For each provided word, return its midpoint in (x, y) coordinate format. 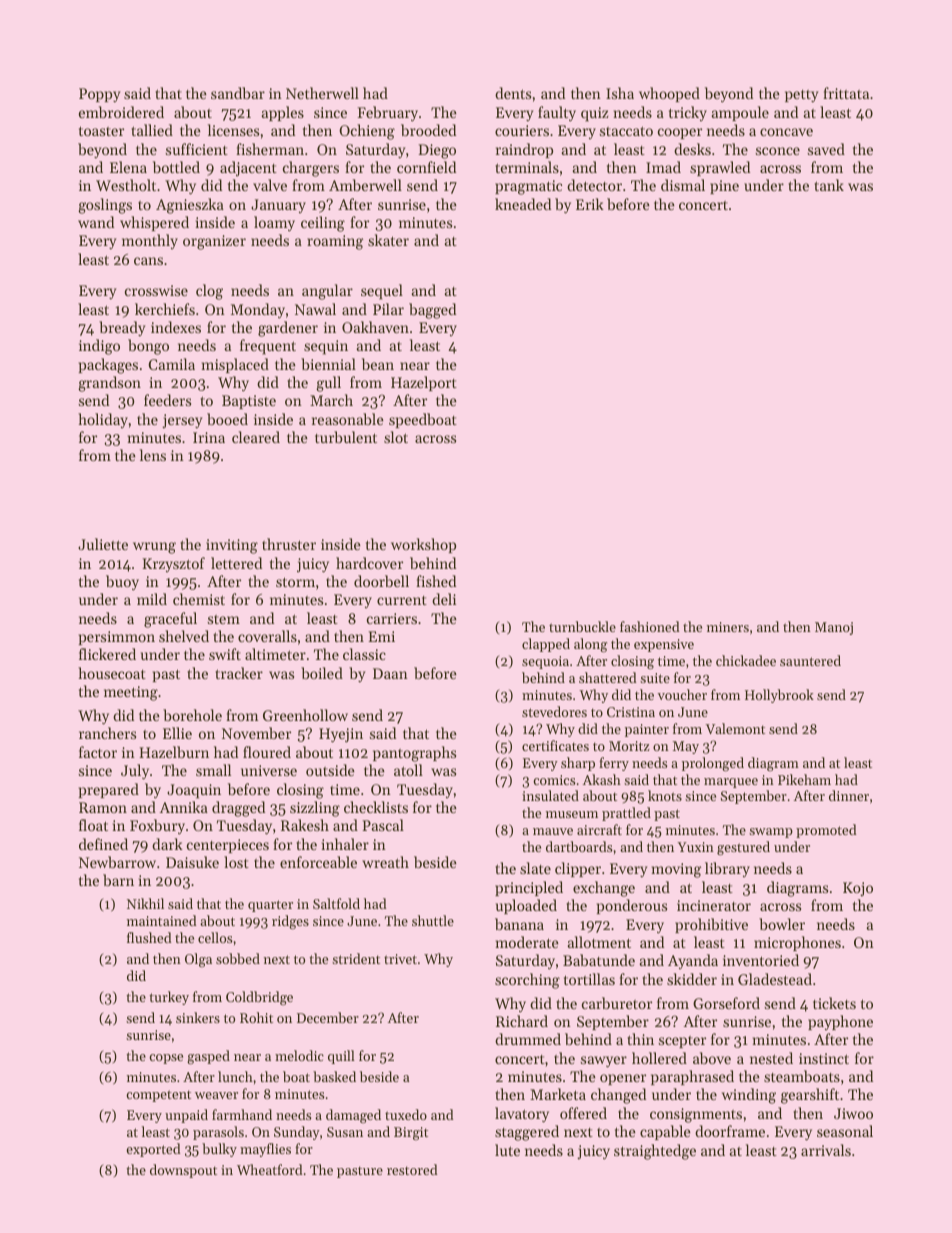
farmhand (242, 1114)
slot (396, 437)
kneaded (523, 204)
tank (829, 185)
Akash (602, 779)
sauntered (810, 660)
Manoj (834, 628)
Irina (209, 437)
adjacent (248, 168)
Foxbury (157, 827)
